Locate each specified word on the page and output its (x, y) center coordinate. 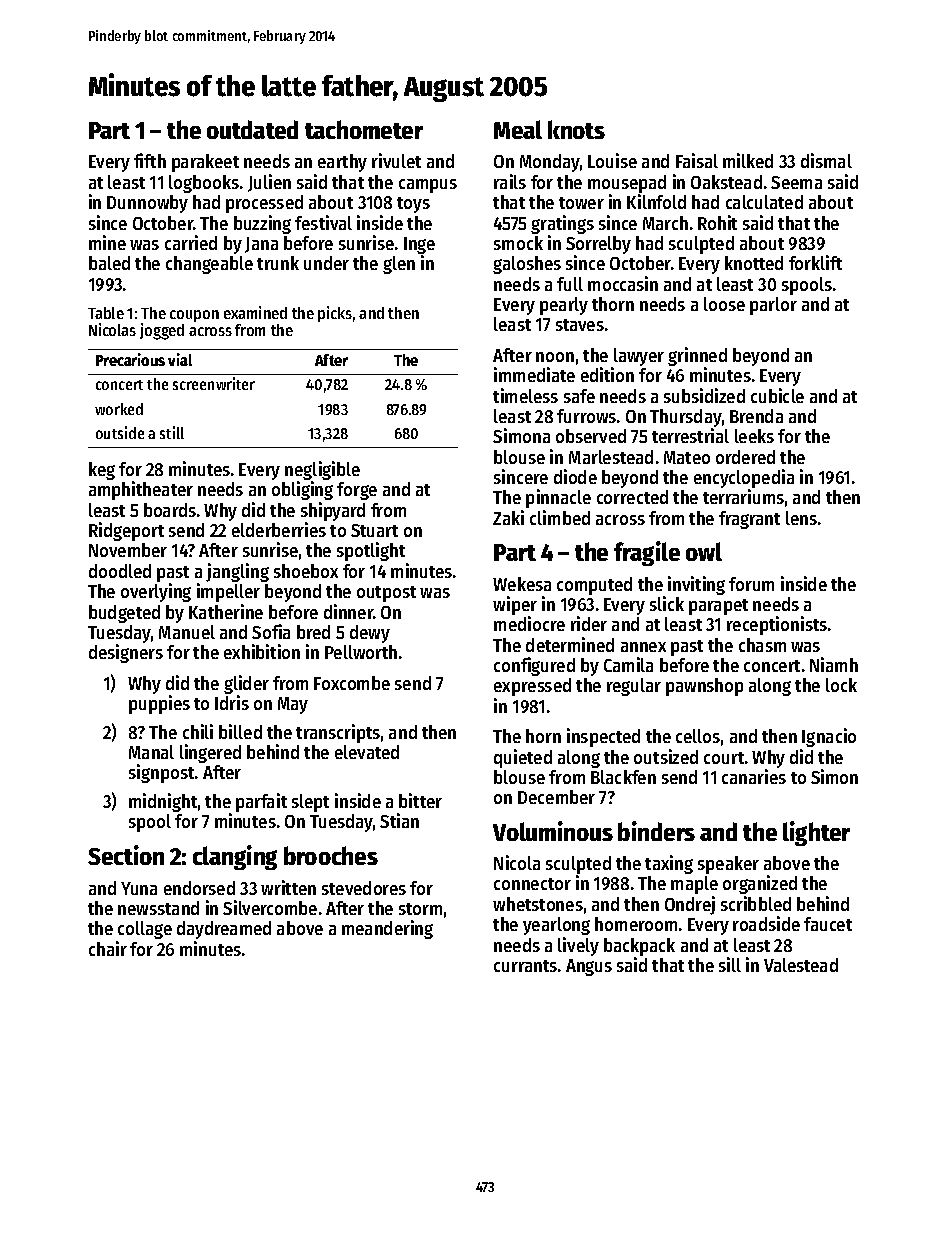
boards (170, 510)
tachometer (364, 129)
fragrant (749, 520)
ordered (745, 457)
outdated (252, 129)
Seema (796, 182)
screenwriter (214, 383)
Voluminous (553, 831)
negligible (322, 470)
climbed (560, 517)
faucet (828, 924)
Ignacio (829, 737)
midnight (163, 802)
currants (525, 966)
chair (108, 948)
